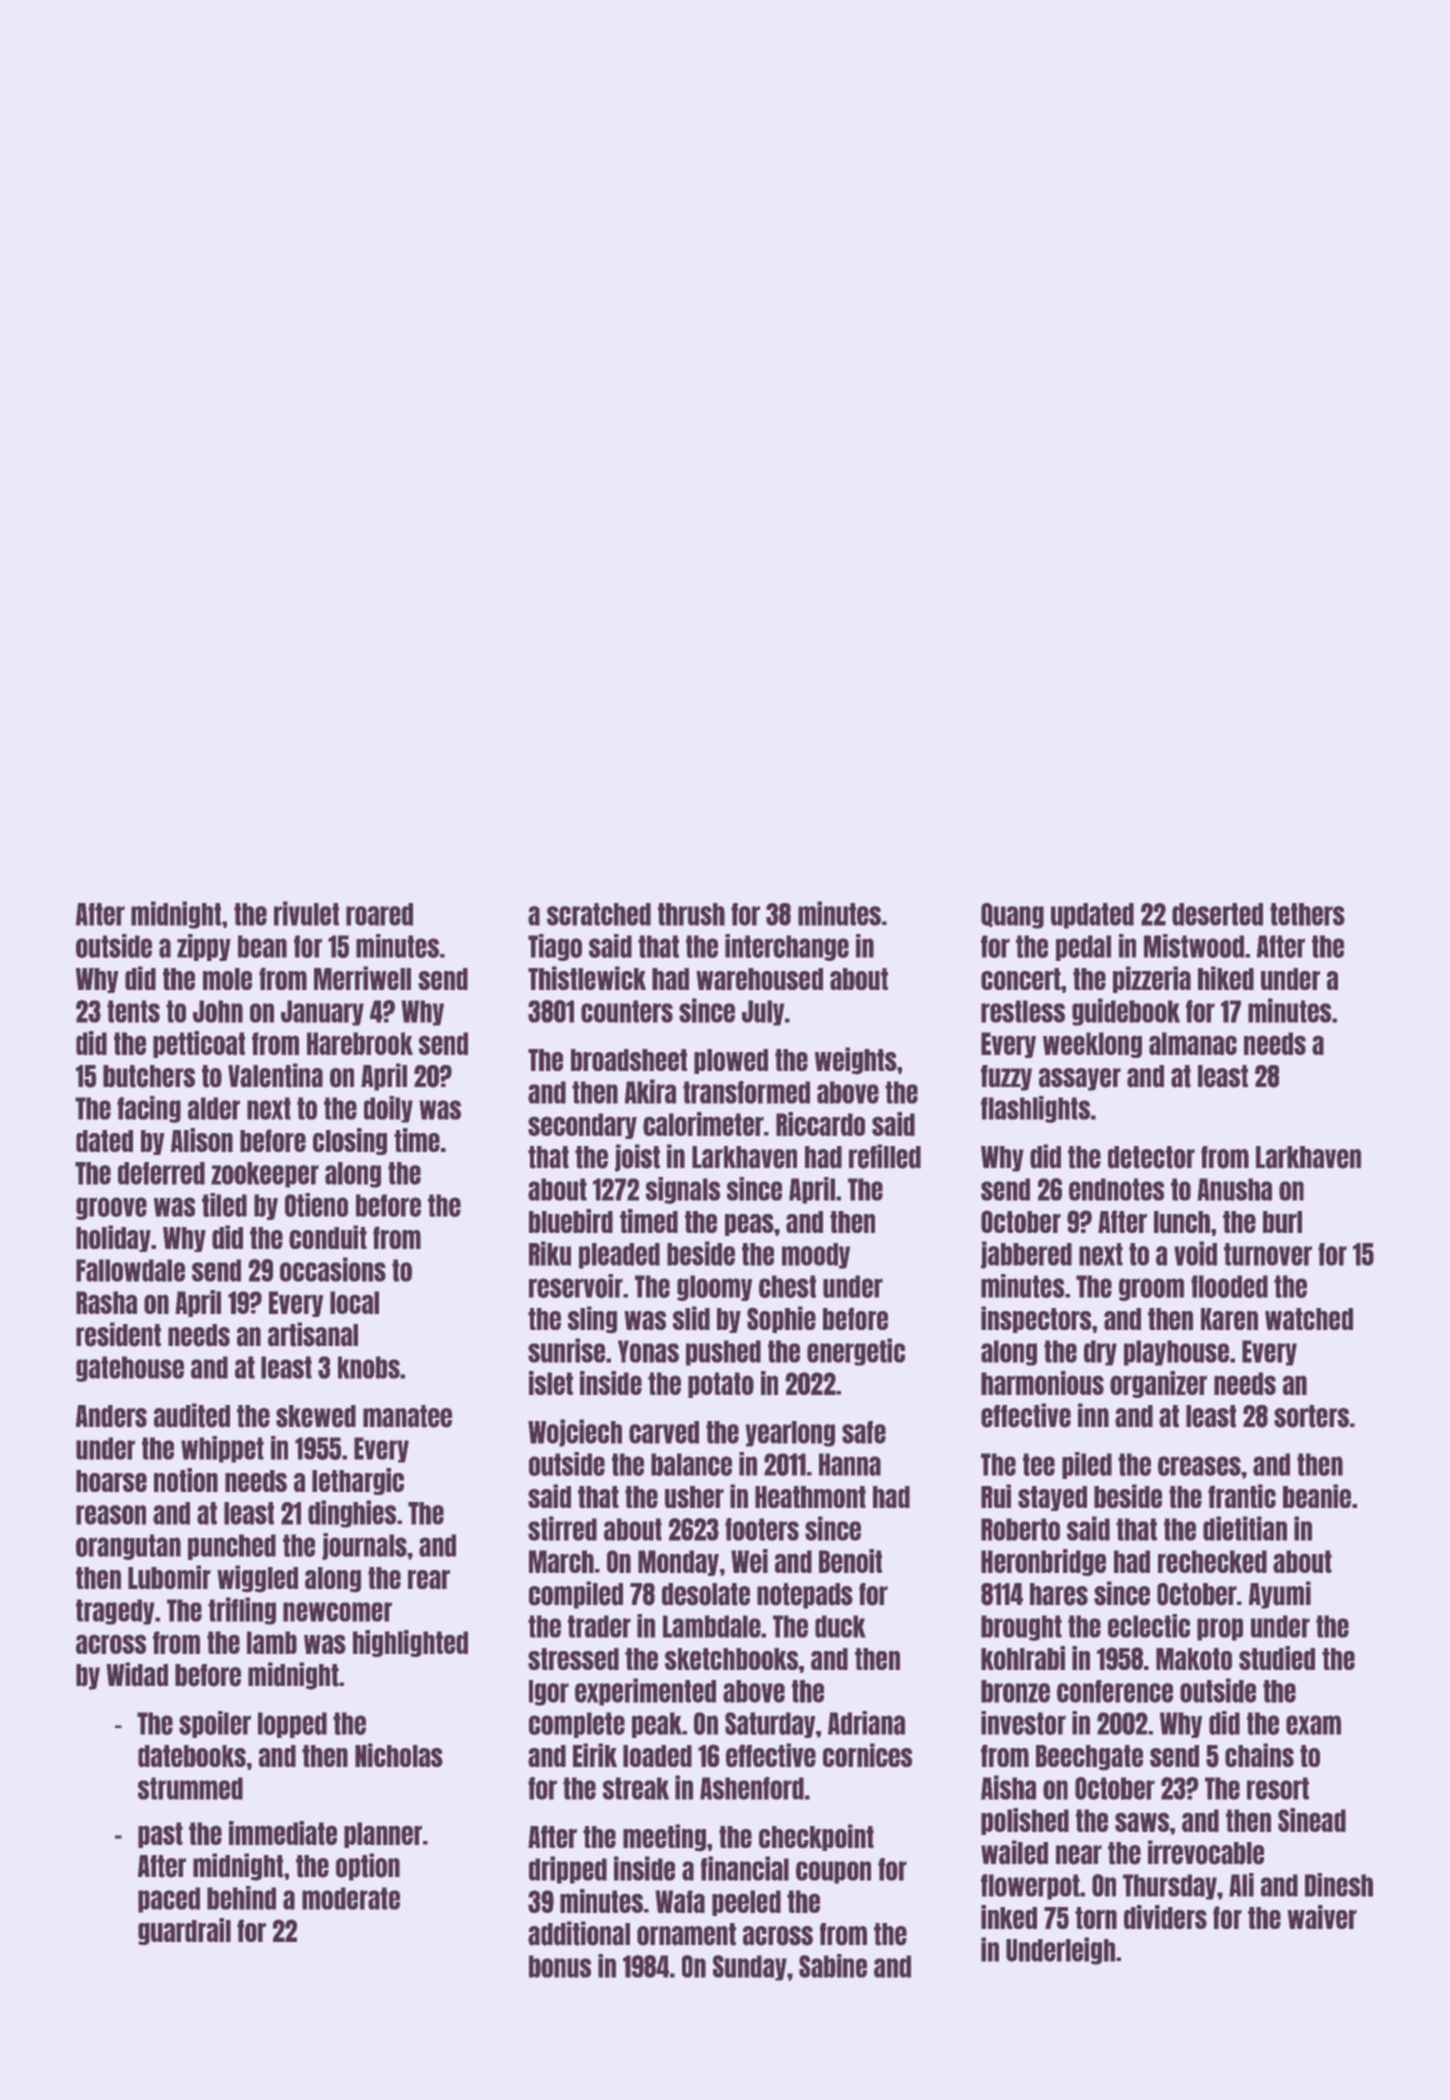 The height and width of the page is (2100, 1450). What do you see at coordinates (683, 1190) in the page?
I see `signals` at bounding box center [683, 1190].
